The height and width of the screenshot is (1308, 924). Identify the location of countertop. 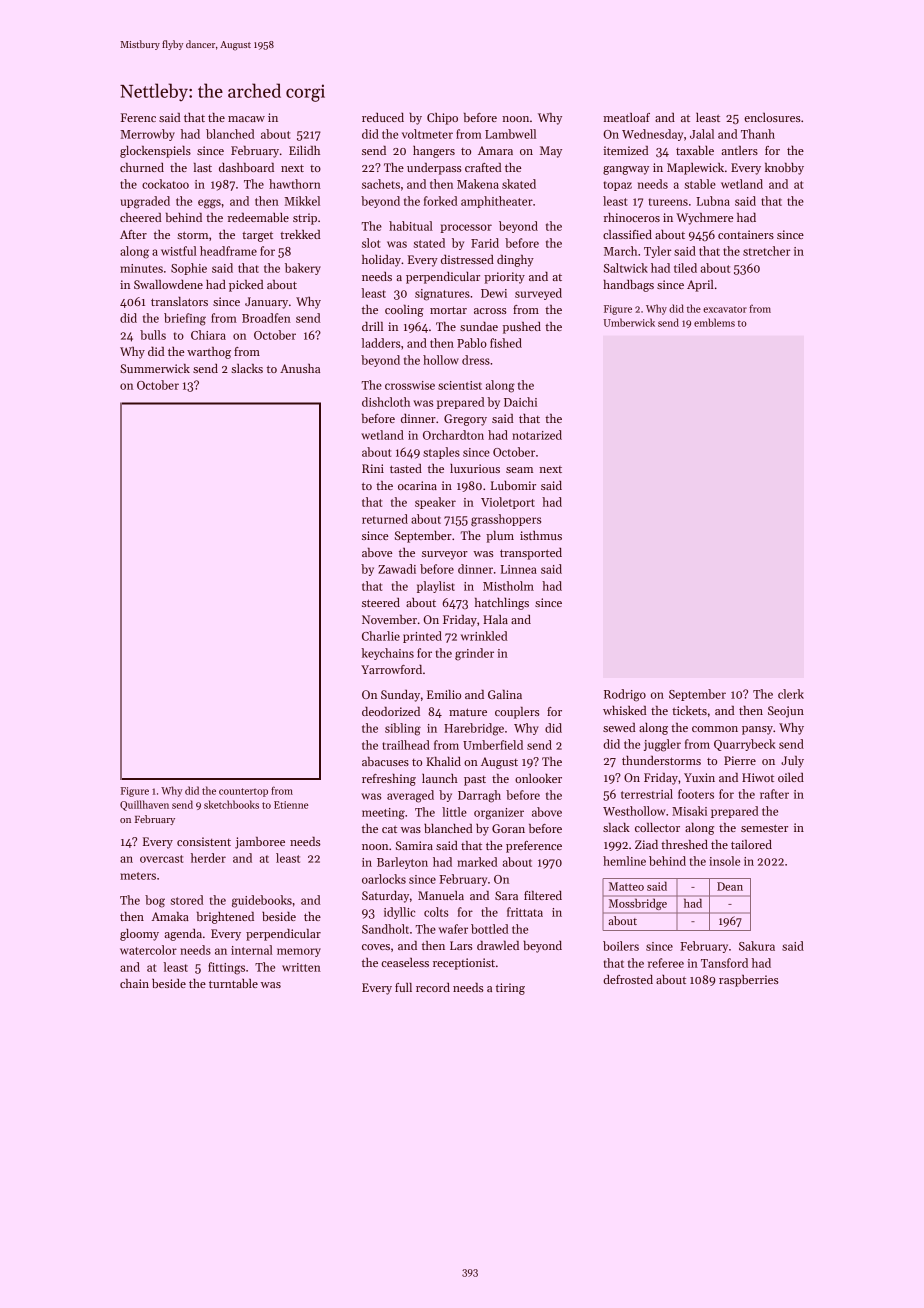
(243, 792).
